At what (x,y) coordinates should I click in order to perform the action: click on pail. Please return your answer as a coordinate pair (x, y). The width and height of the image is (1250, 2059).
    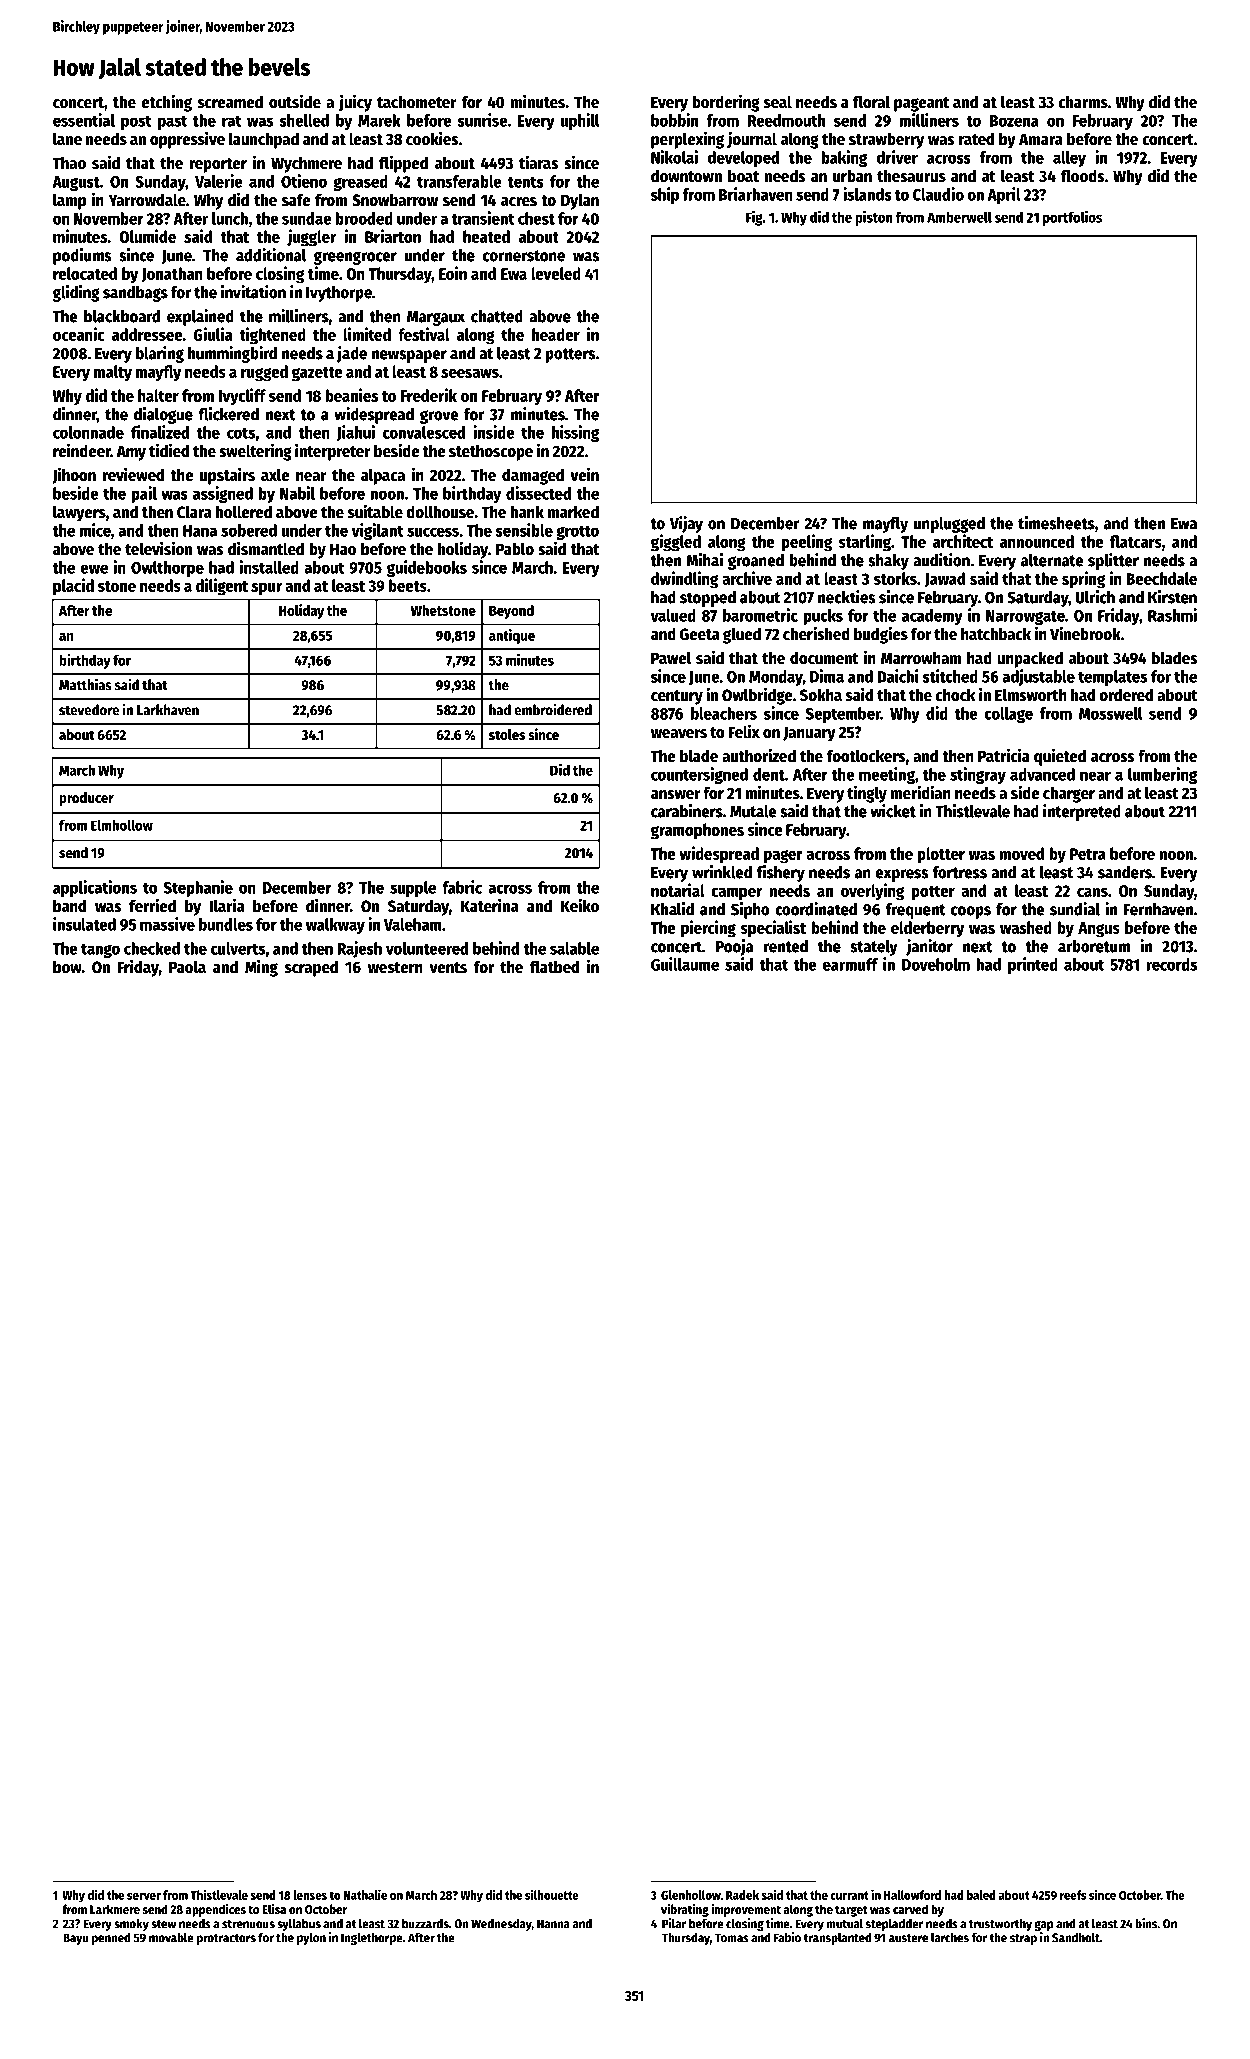
    Looking at the image, I should click on (144, 494).
